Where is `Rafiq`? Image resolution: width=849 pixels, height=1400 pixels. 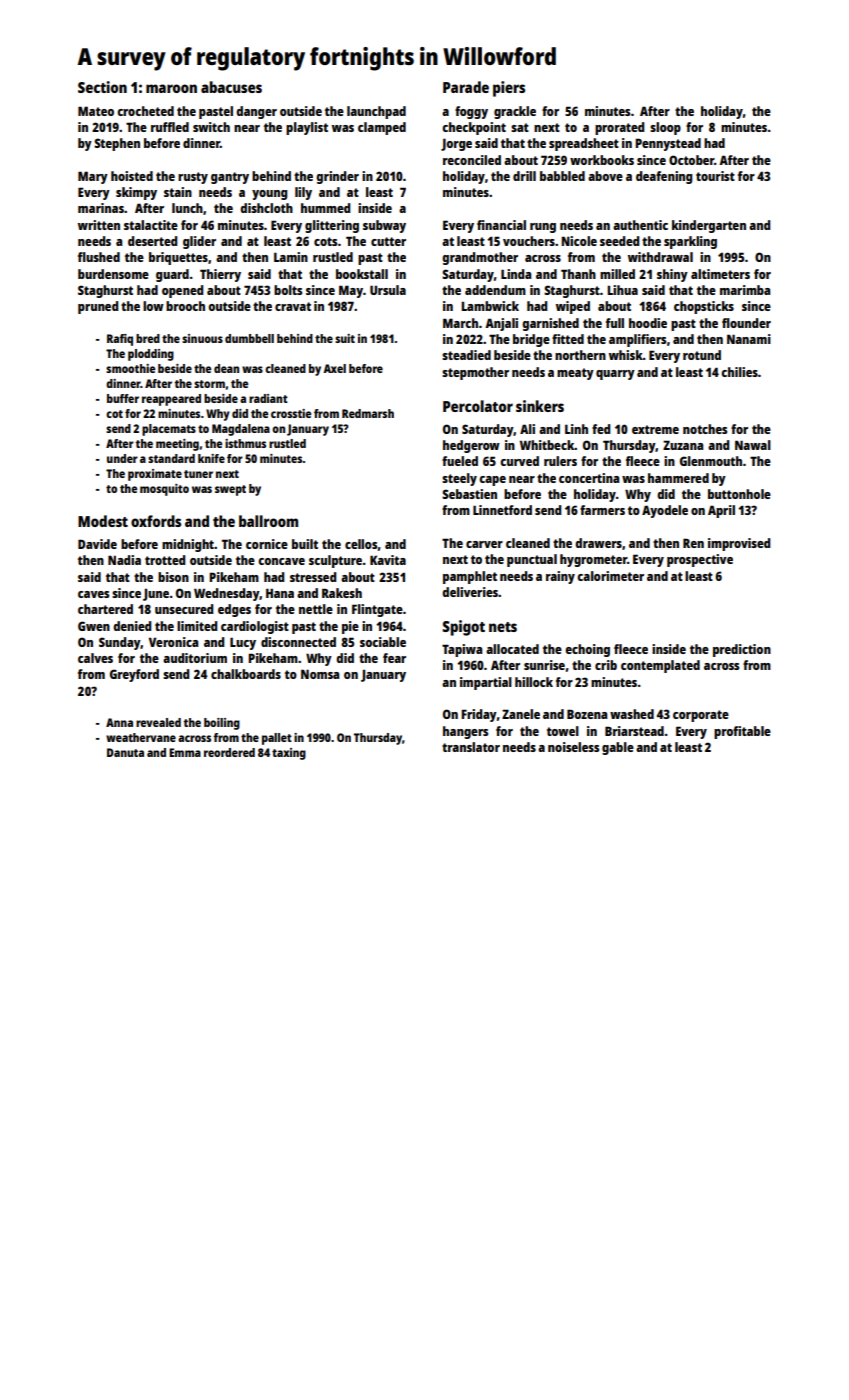
Rafiq is located at coordinates (120, 340).
